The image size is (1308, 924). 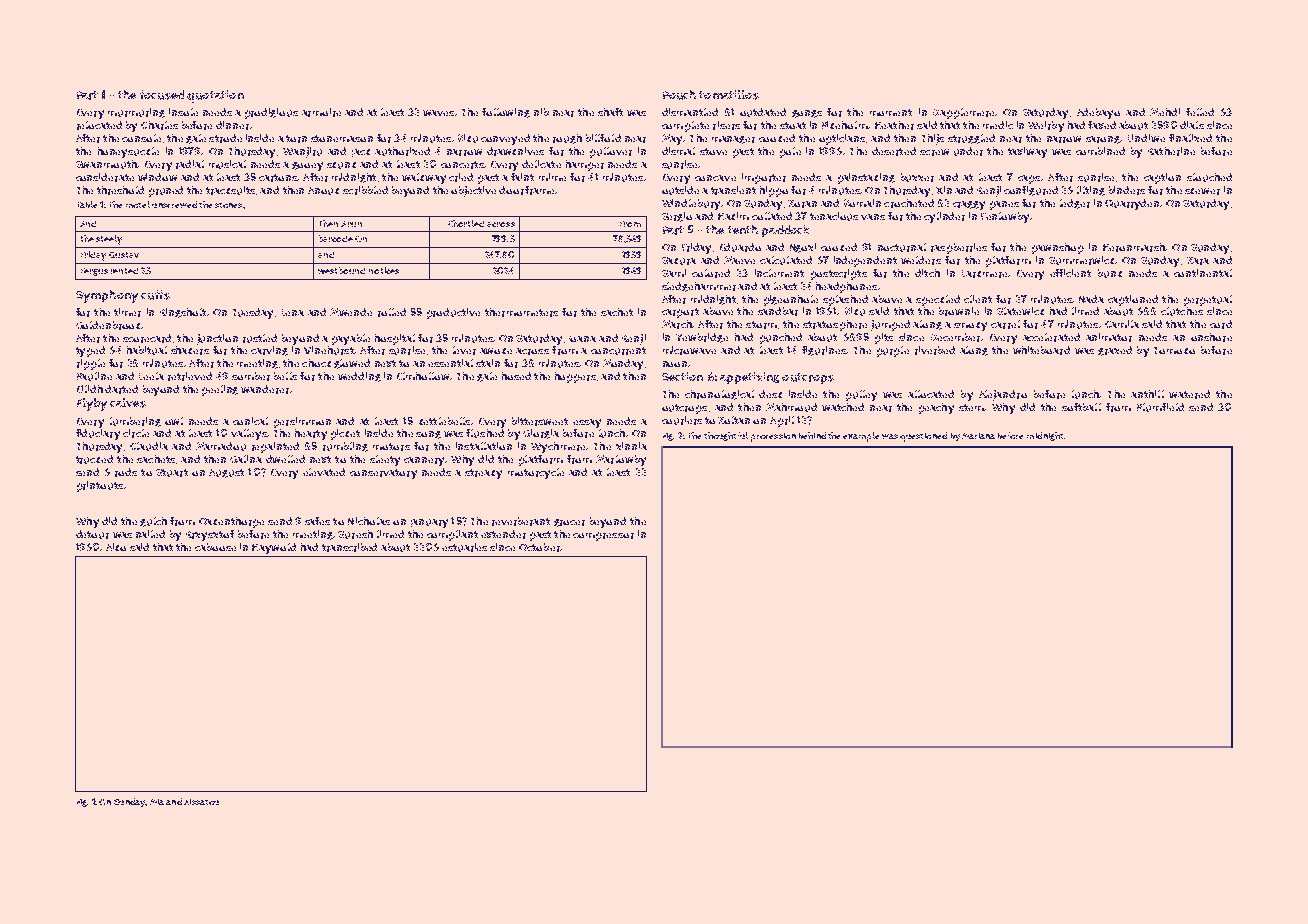 I want to click on productive, so click(x=453, y=313).
